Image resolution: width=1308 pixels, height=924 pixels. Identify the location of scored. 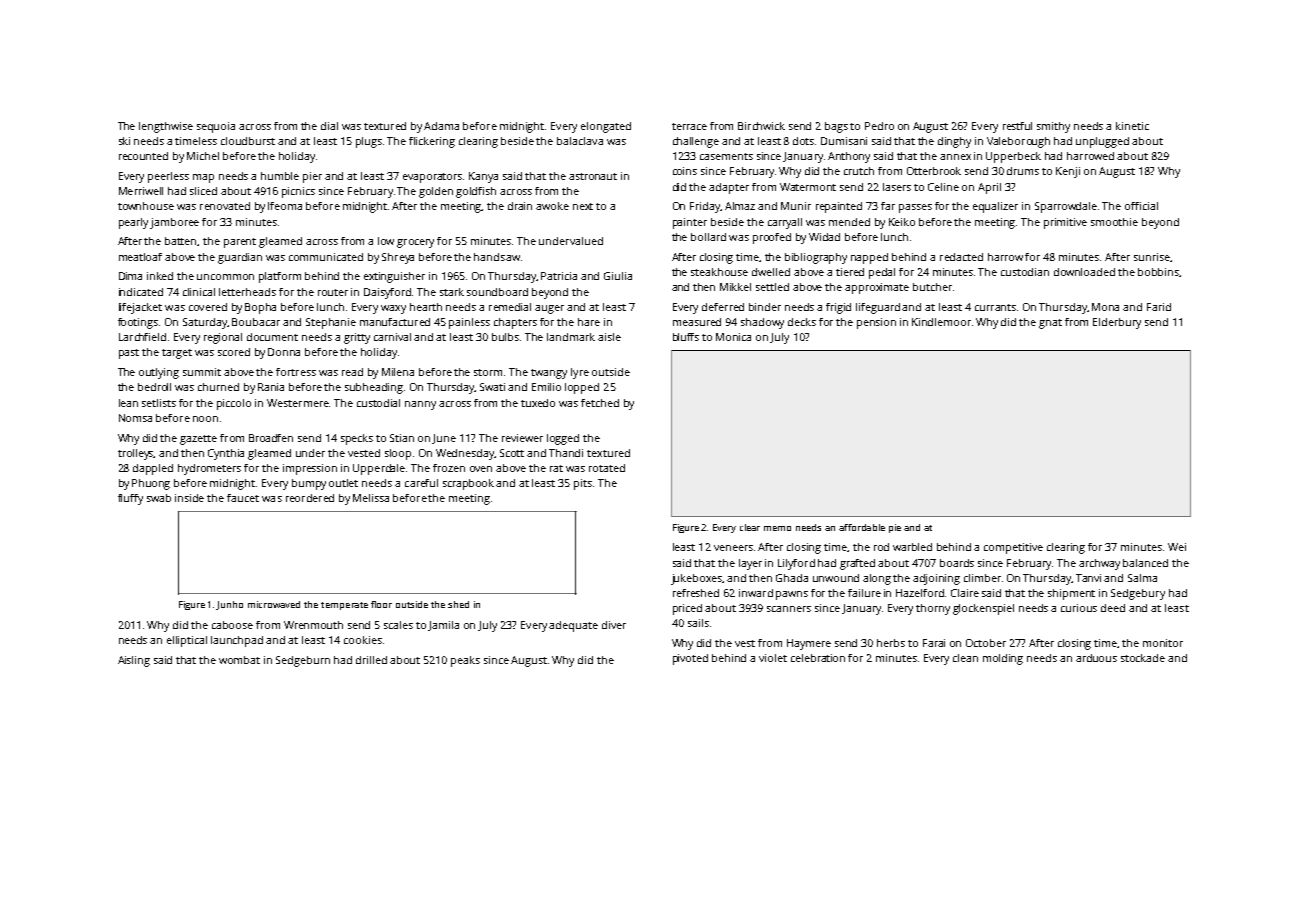
(234, 352).
